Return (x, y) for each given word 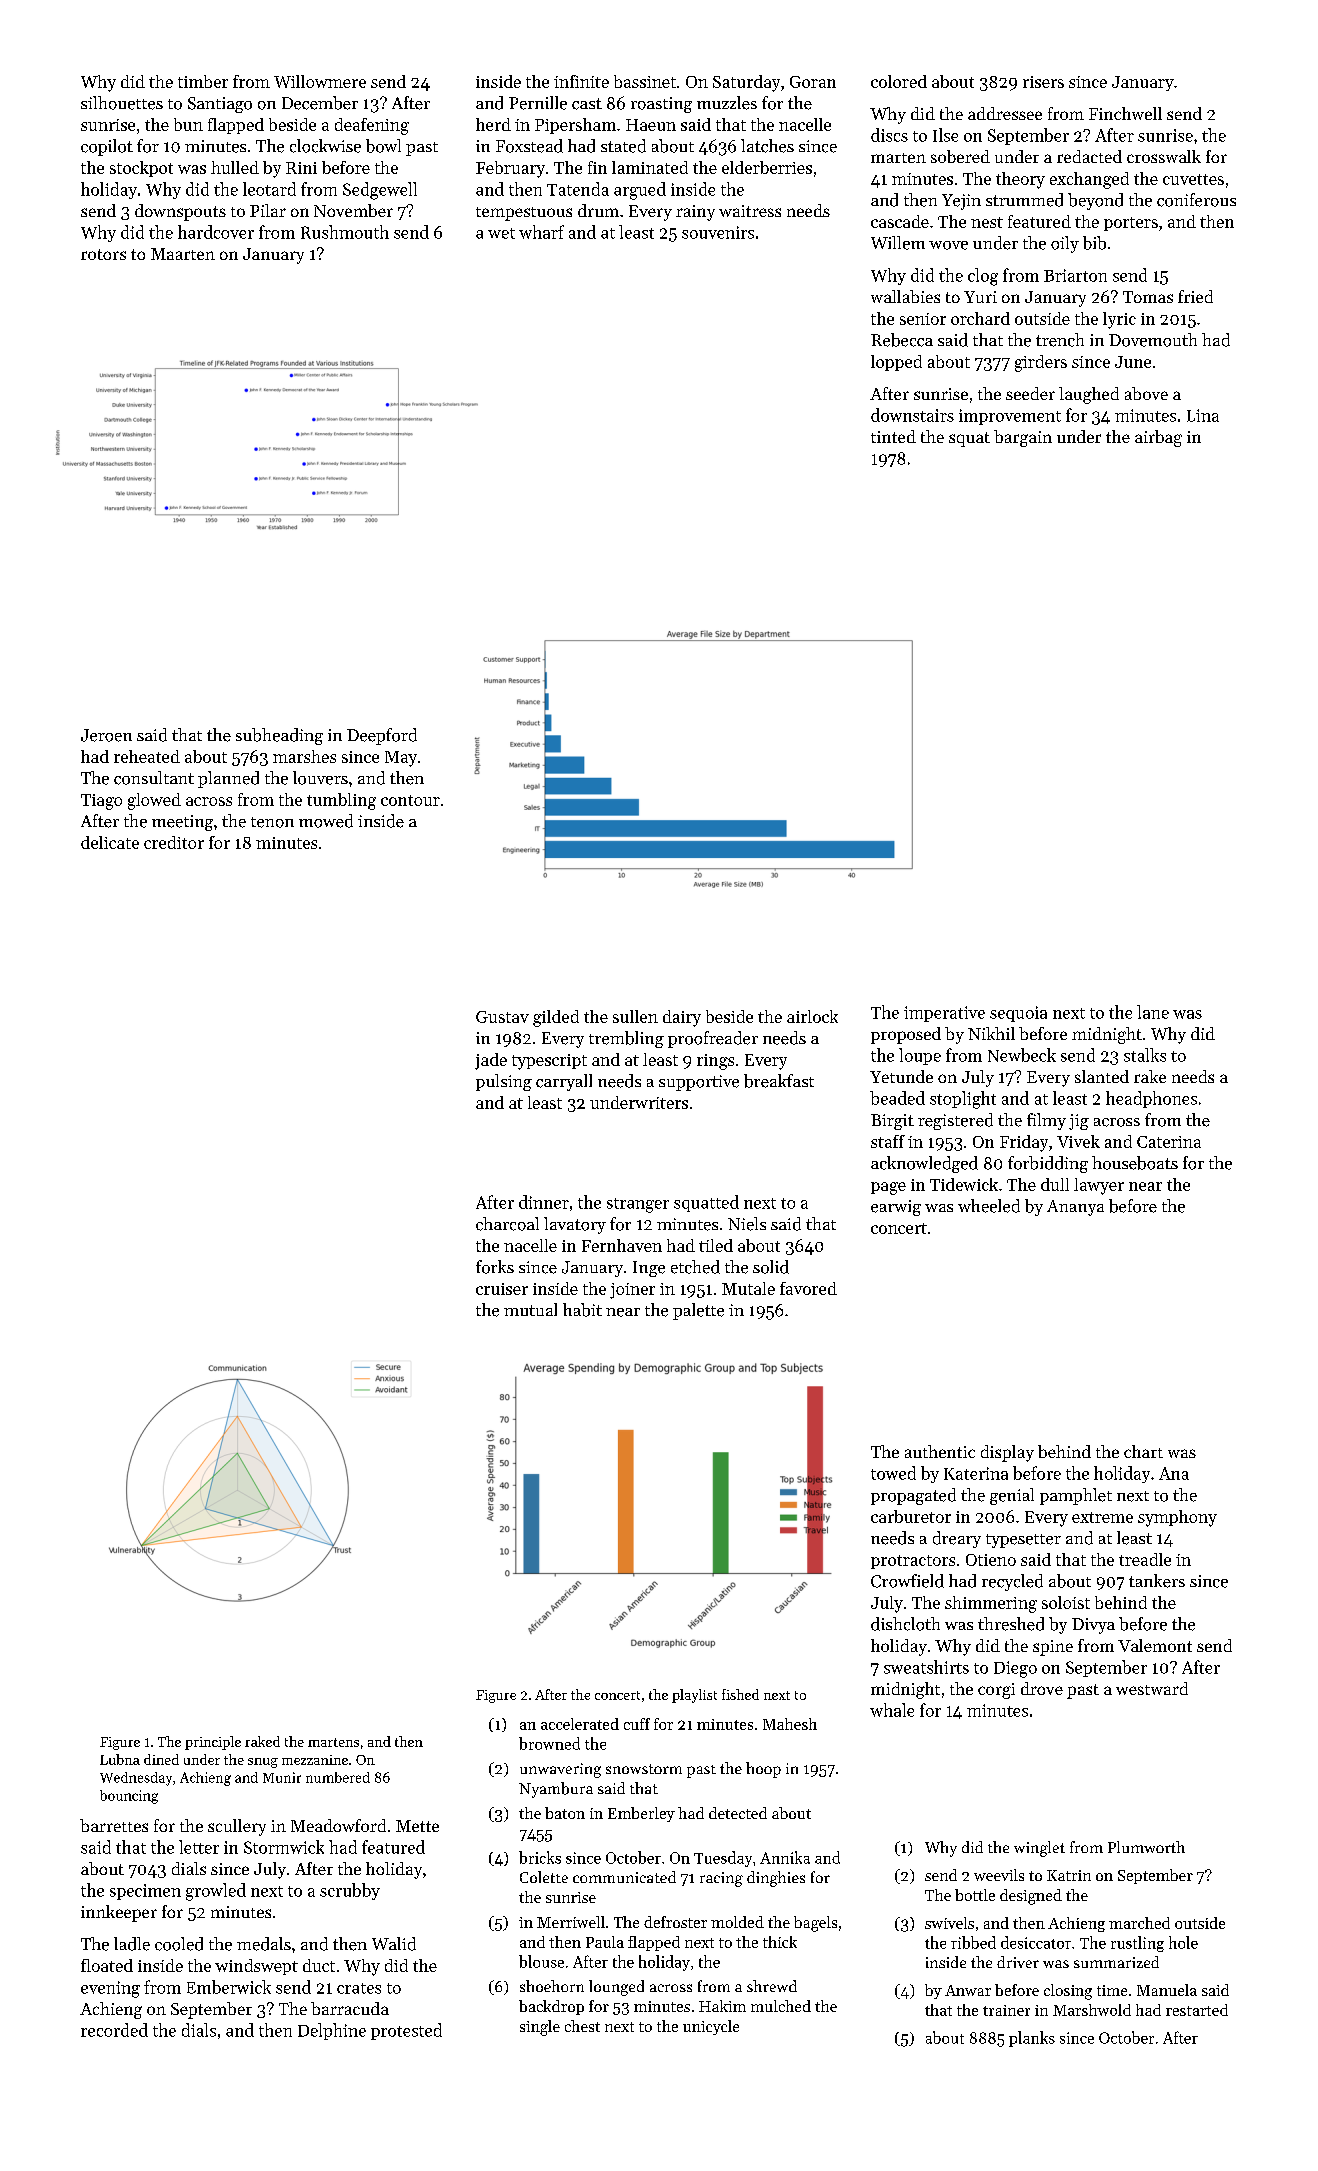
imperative (944, 1014)
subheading (279, 736)
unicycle (711, 2027)
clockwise (325, 146)
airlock (812, 1016)
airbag (1158, 438)
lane (1153, 1012)
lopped (896, 363)
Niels (747, 1224)
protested (406, 2031)
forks (495, 1267)
